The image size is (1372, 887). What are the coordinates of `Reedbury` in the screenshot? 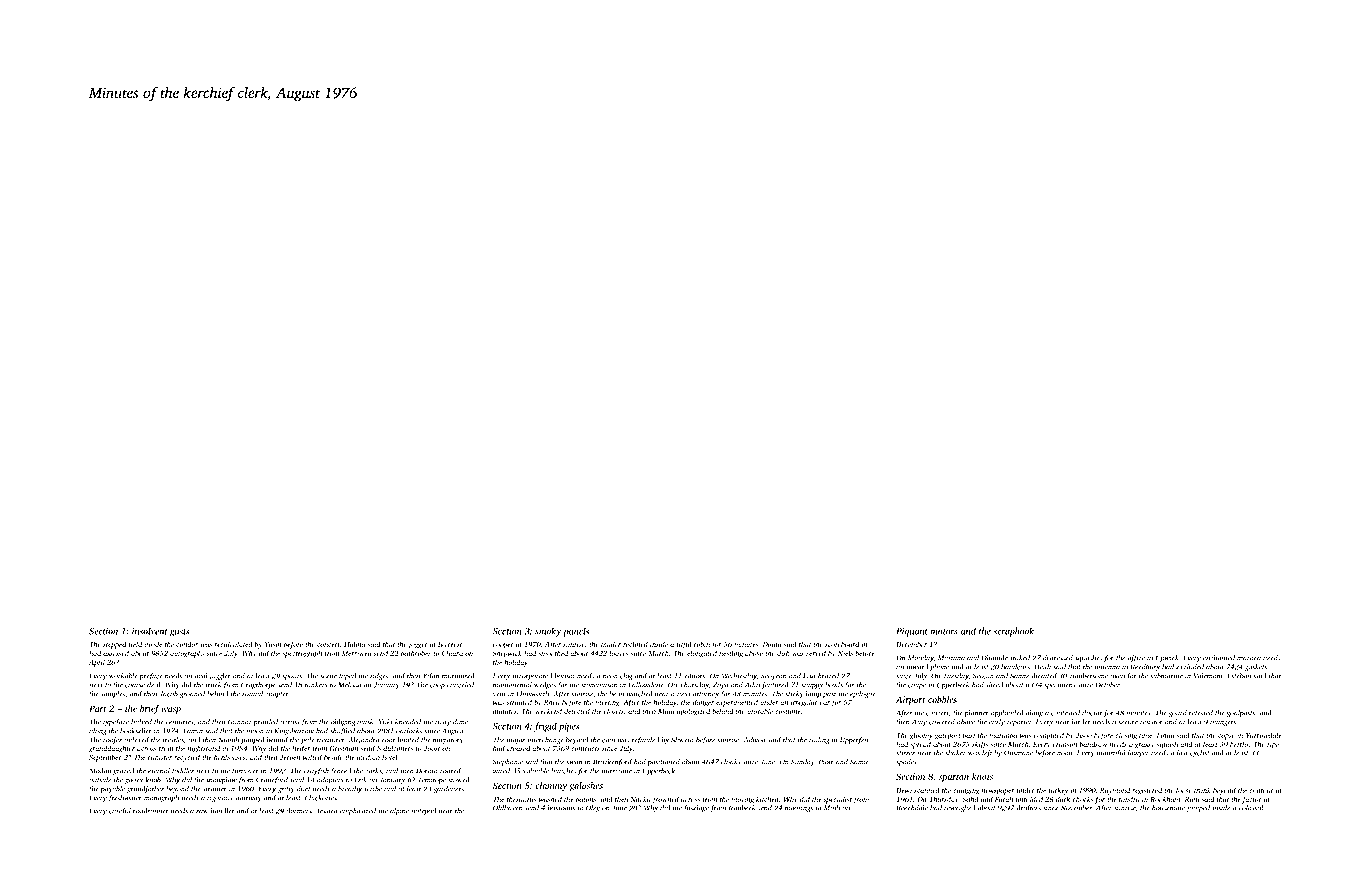 It's located at (1145, 668).
